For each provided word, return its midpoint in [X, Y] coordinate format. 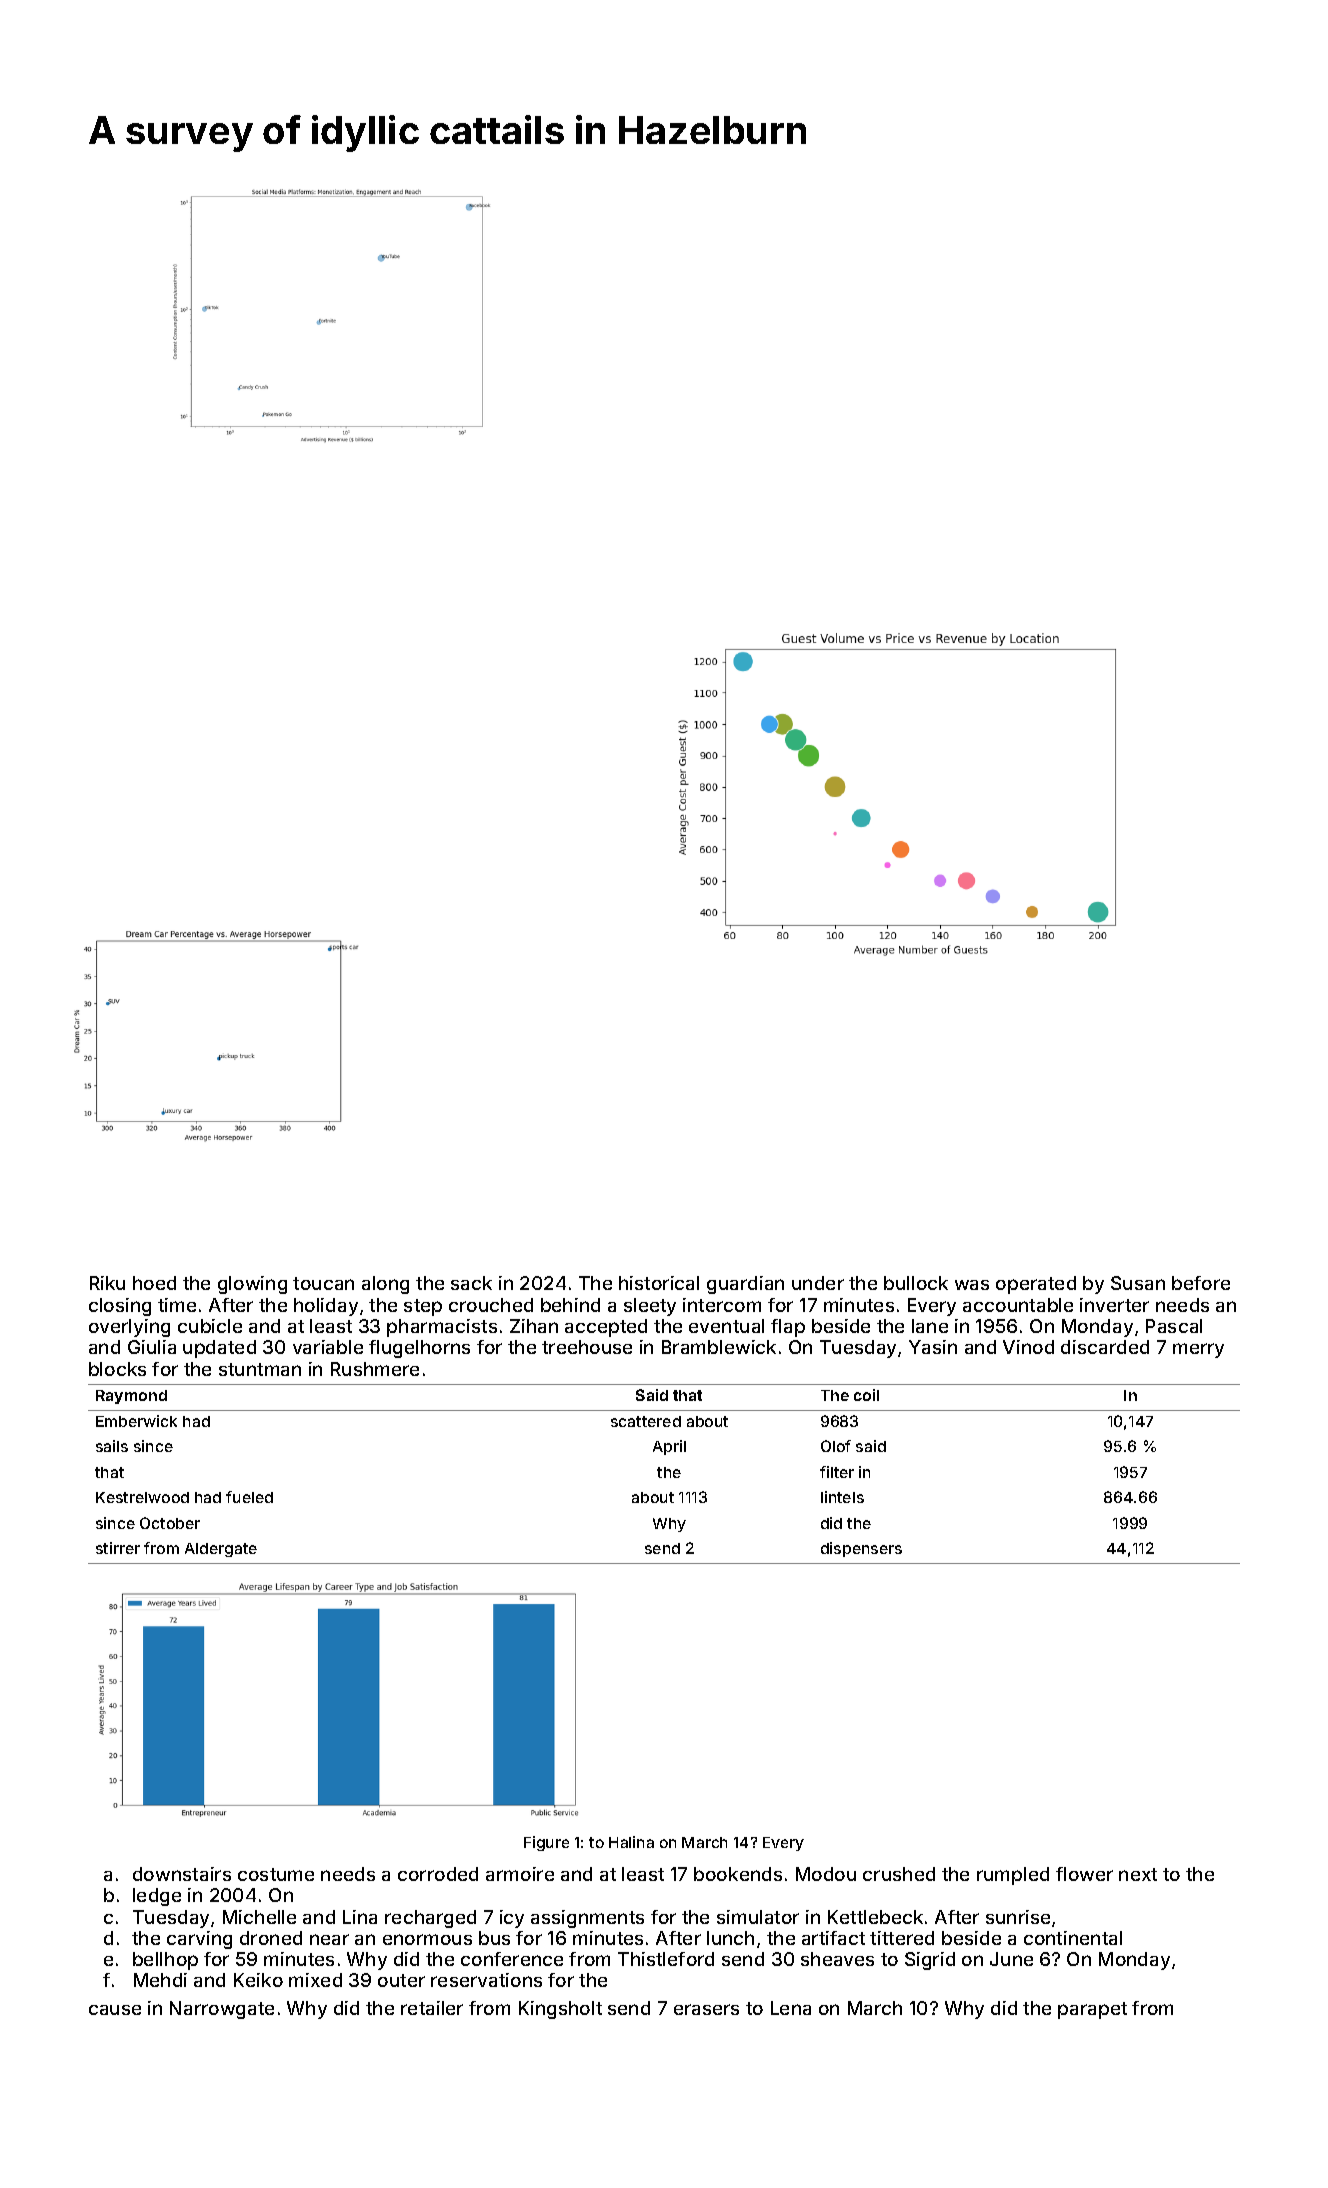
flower [1084, 1874]
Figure [546, 1843]
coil [866, 1395]
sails [112, 1446]
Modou [826, 1874]
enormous [427, 1939]
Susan [1138, 1283]
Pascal [1174, 1326]
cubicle [210, 1326]
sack [471, 1283]
